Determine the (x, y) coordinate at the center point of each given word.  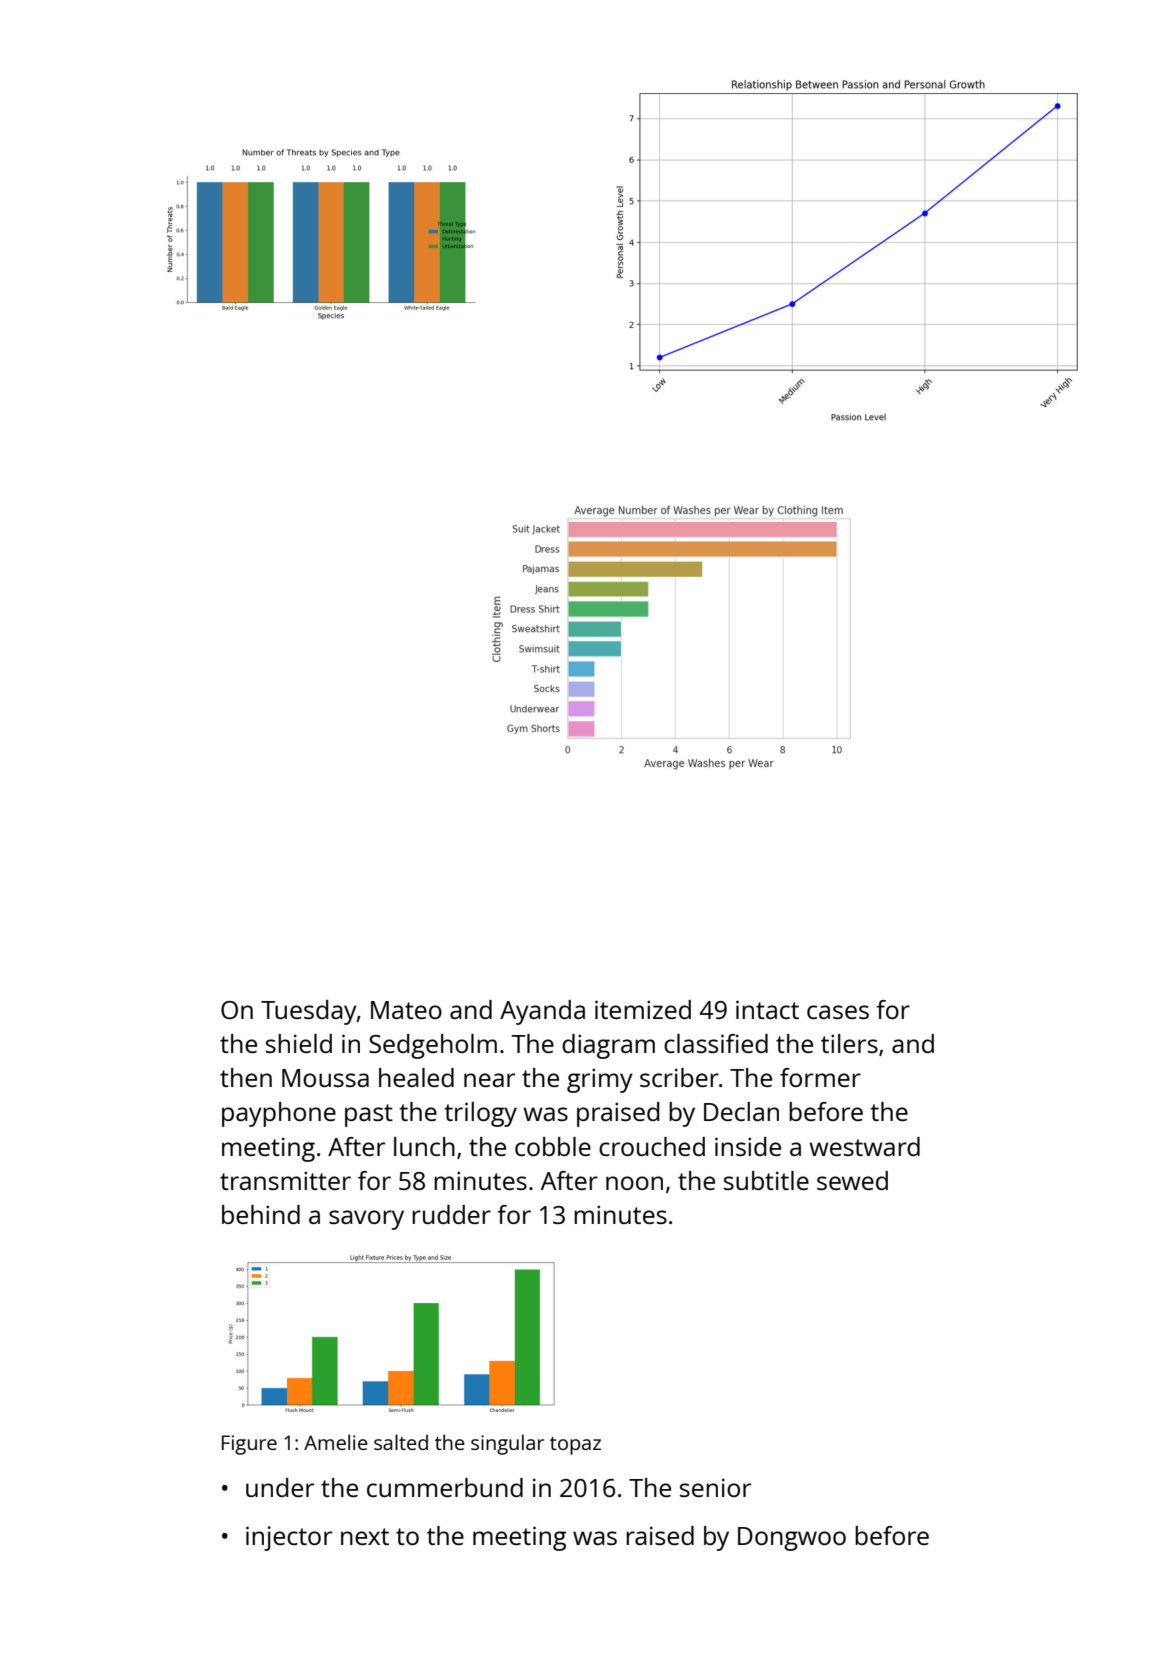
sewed (852, 1180)
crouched (652, 1146)
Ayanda (542, 1012)
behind (261, 1214)
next (365, 1536)
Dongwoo (792, 1539)
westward (864, 1146)
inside (748, 1146)
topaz (575, 1446)
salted (401, 1442)
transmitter (285, 1180)
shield (299, 1043)
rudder (451, 1214)
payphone (279, 1114)
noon (634, 1183)
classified (716, 1043)
